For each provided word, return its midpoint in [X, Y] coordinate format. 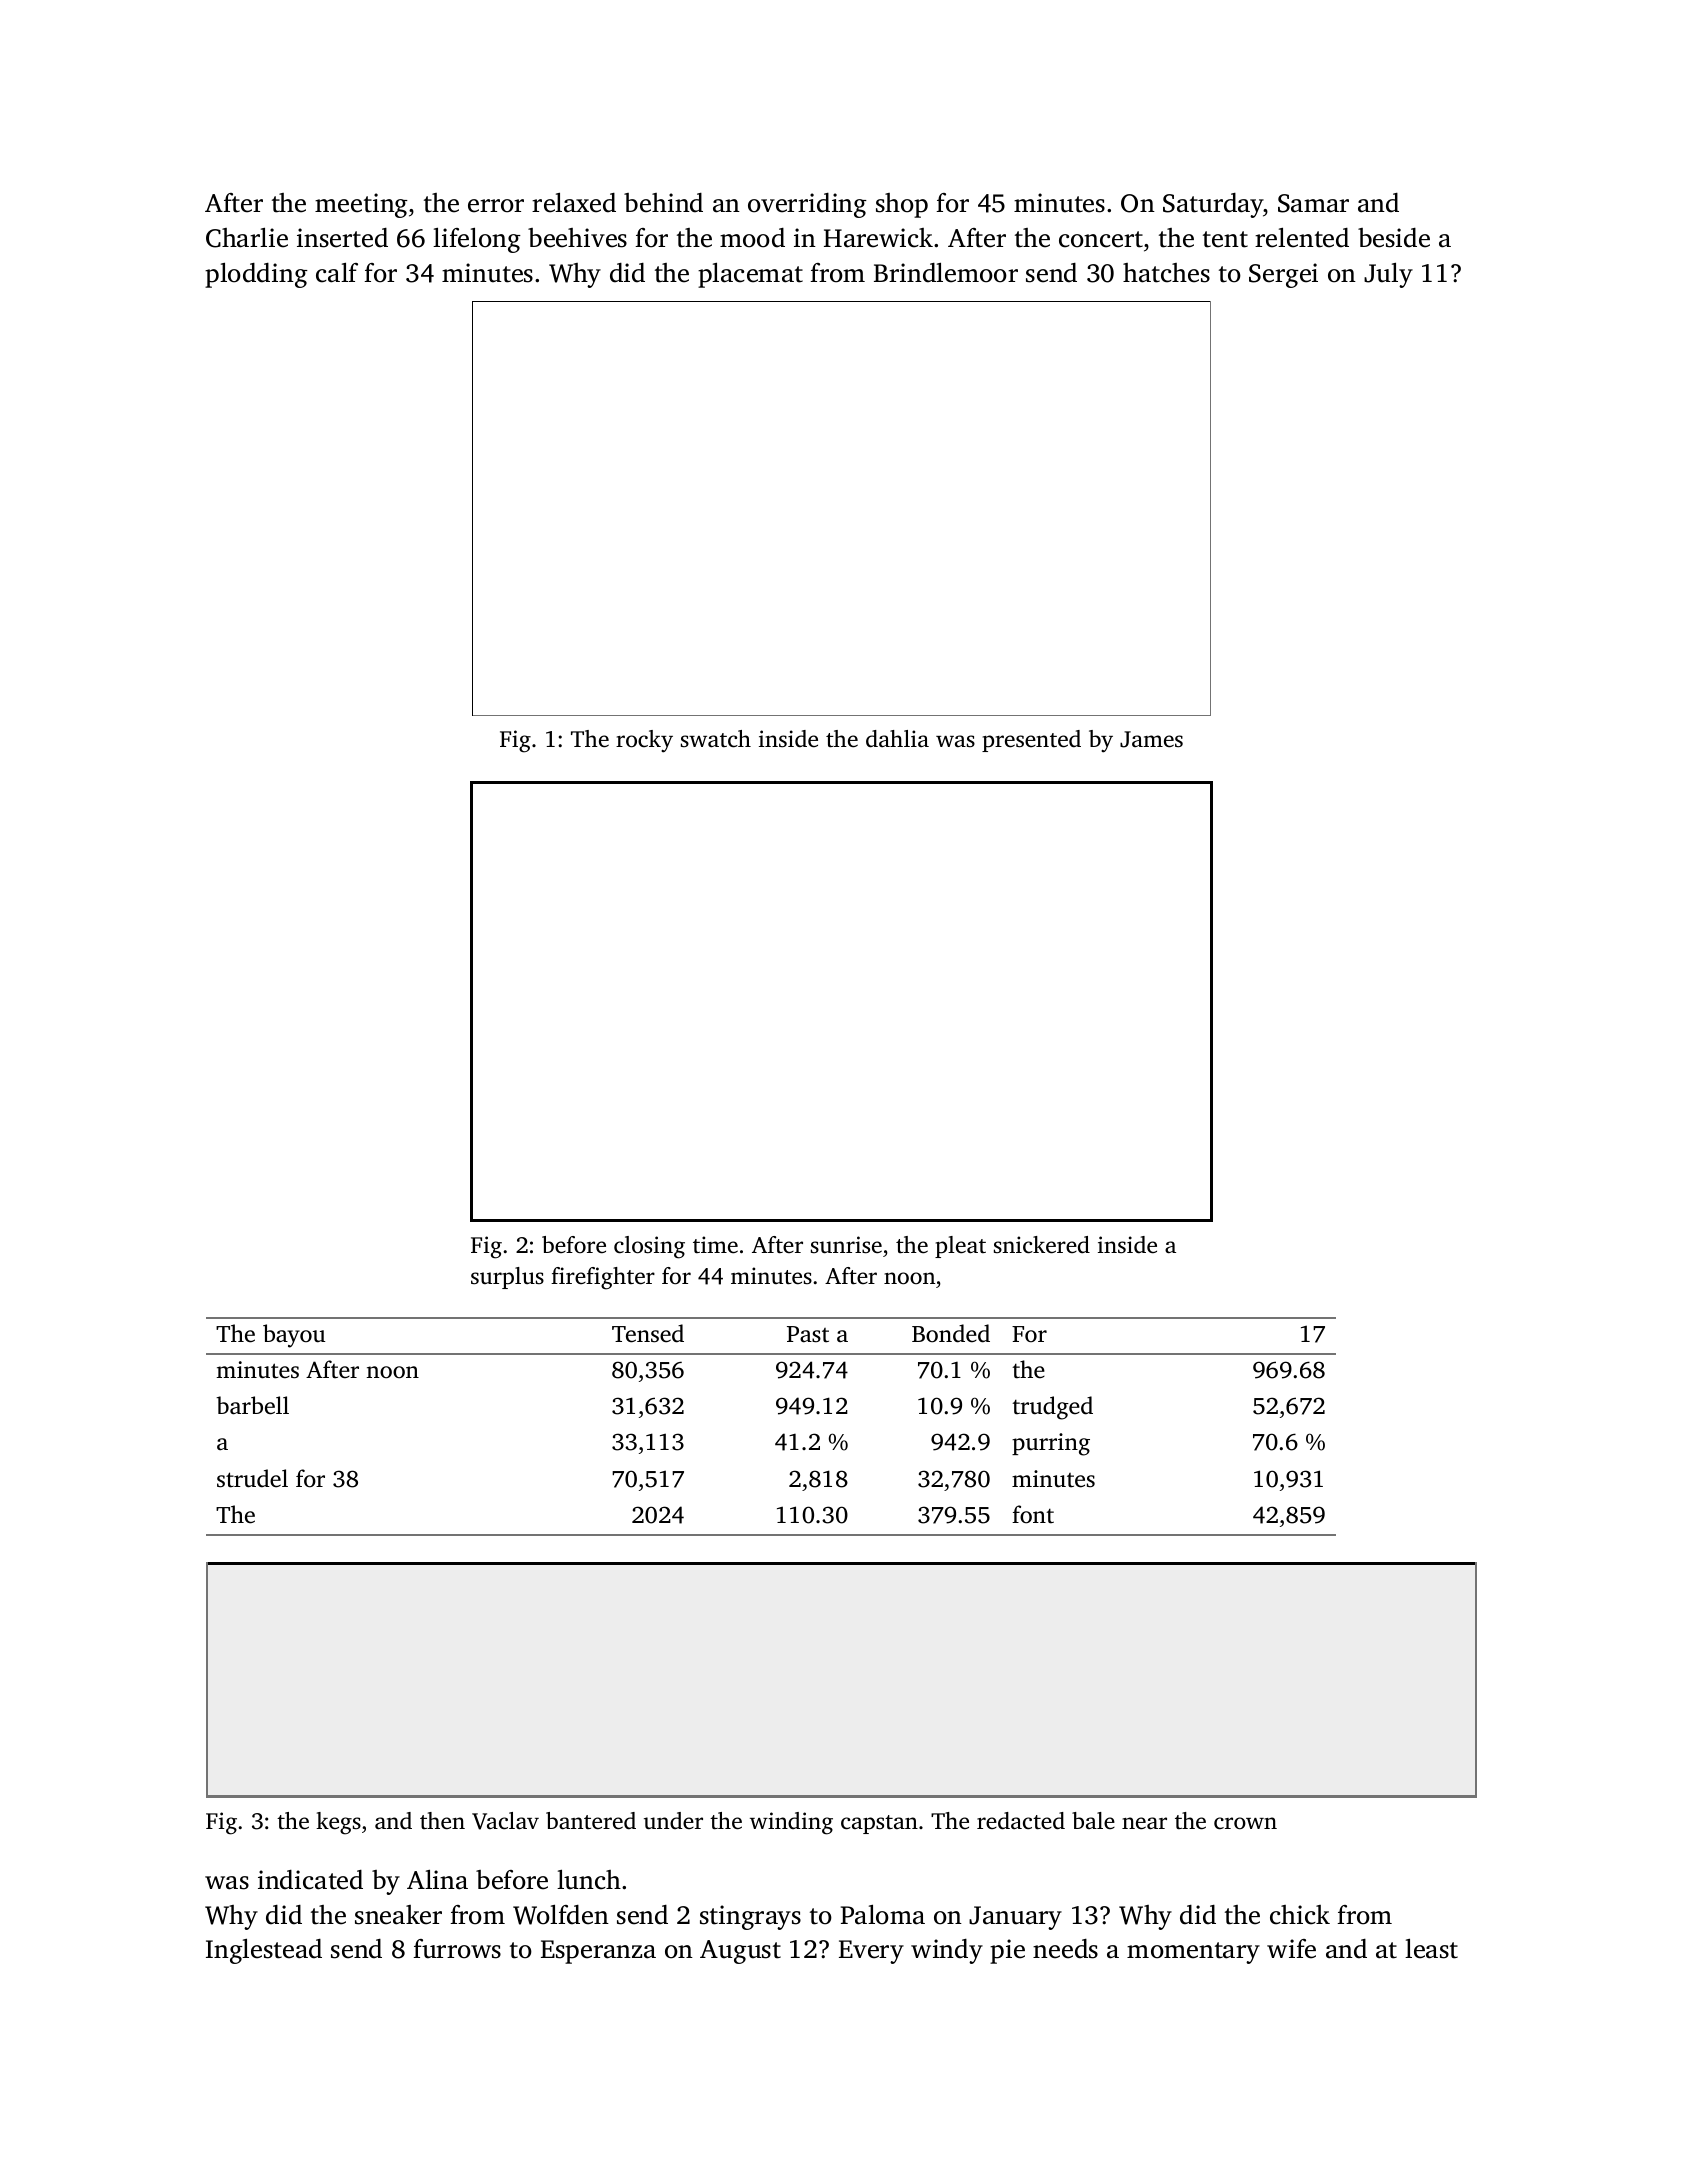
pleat [960, 1247]
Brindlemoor [946, 273]
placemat [750, 275]
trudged [1052, 1408]
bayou [294, 1336]
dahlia [897, 739]
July [1388, 275]
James [1151, 739]
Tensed [648, 1333]
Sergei [1283, 275]
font [1033, 1514]
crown [1245, 1823]
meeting [361, 205]
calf [337, 273]
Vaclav [505, 1821]
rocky [644, 741]
